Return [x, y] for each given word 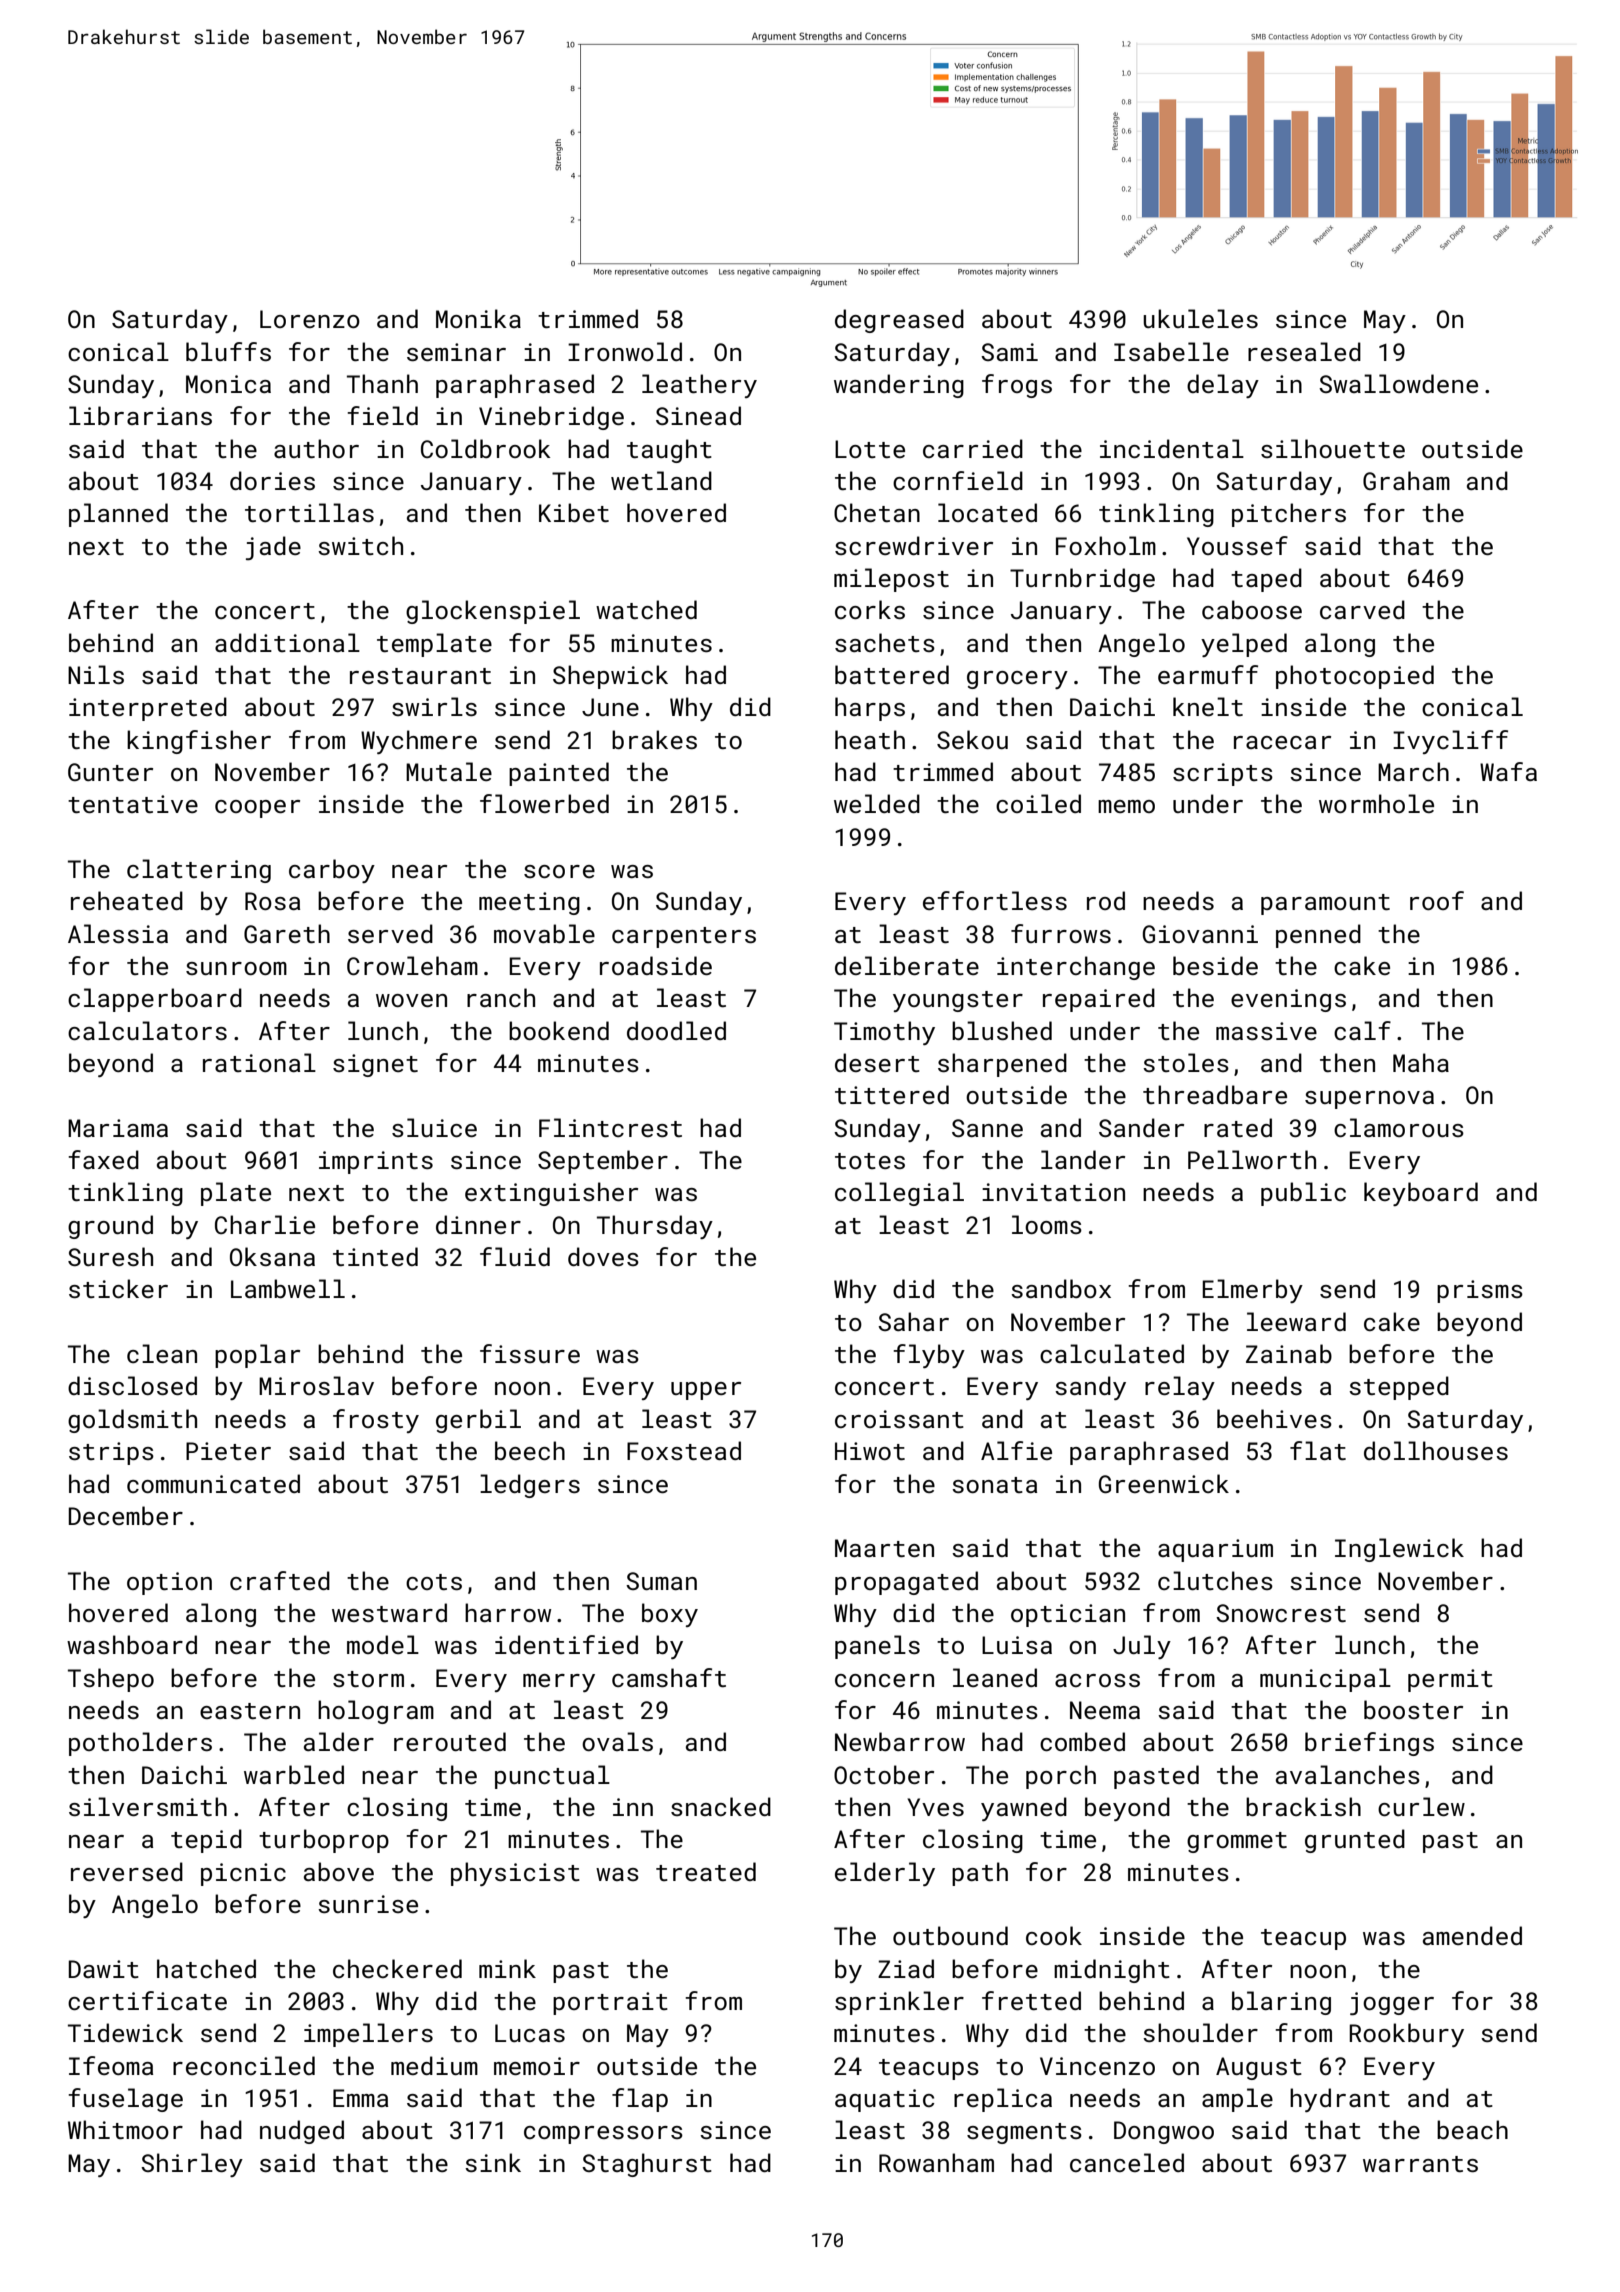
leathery [699, 386]
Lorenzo [310, 319]
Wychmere [419, 742]
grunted [1355, 1841]
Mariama [118, 1128]
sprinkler [899, 2003]
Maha [1421, 1062]
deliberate [907, 965]
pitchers [1289, 515]
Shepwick [610, 677]
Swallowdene [1398, 383]
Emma [360, 2098]
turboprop [324, 1841]
